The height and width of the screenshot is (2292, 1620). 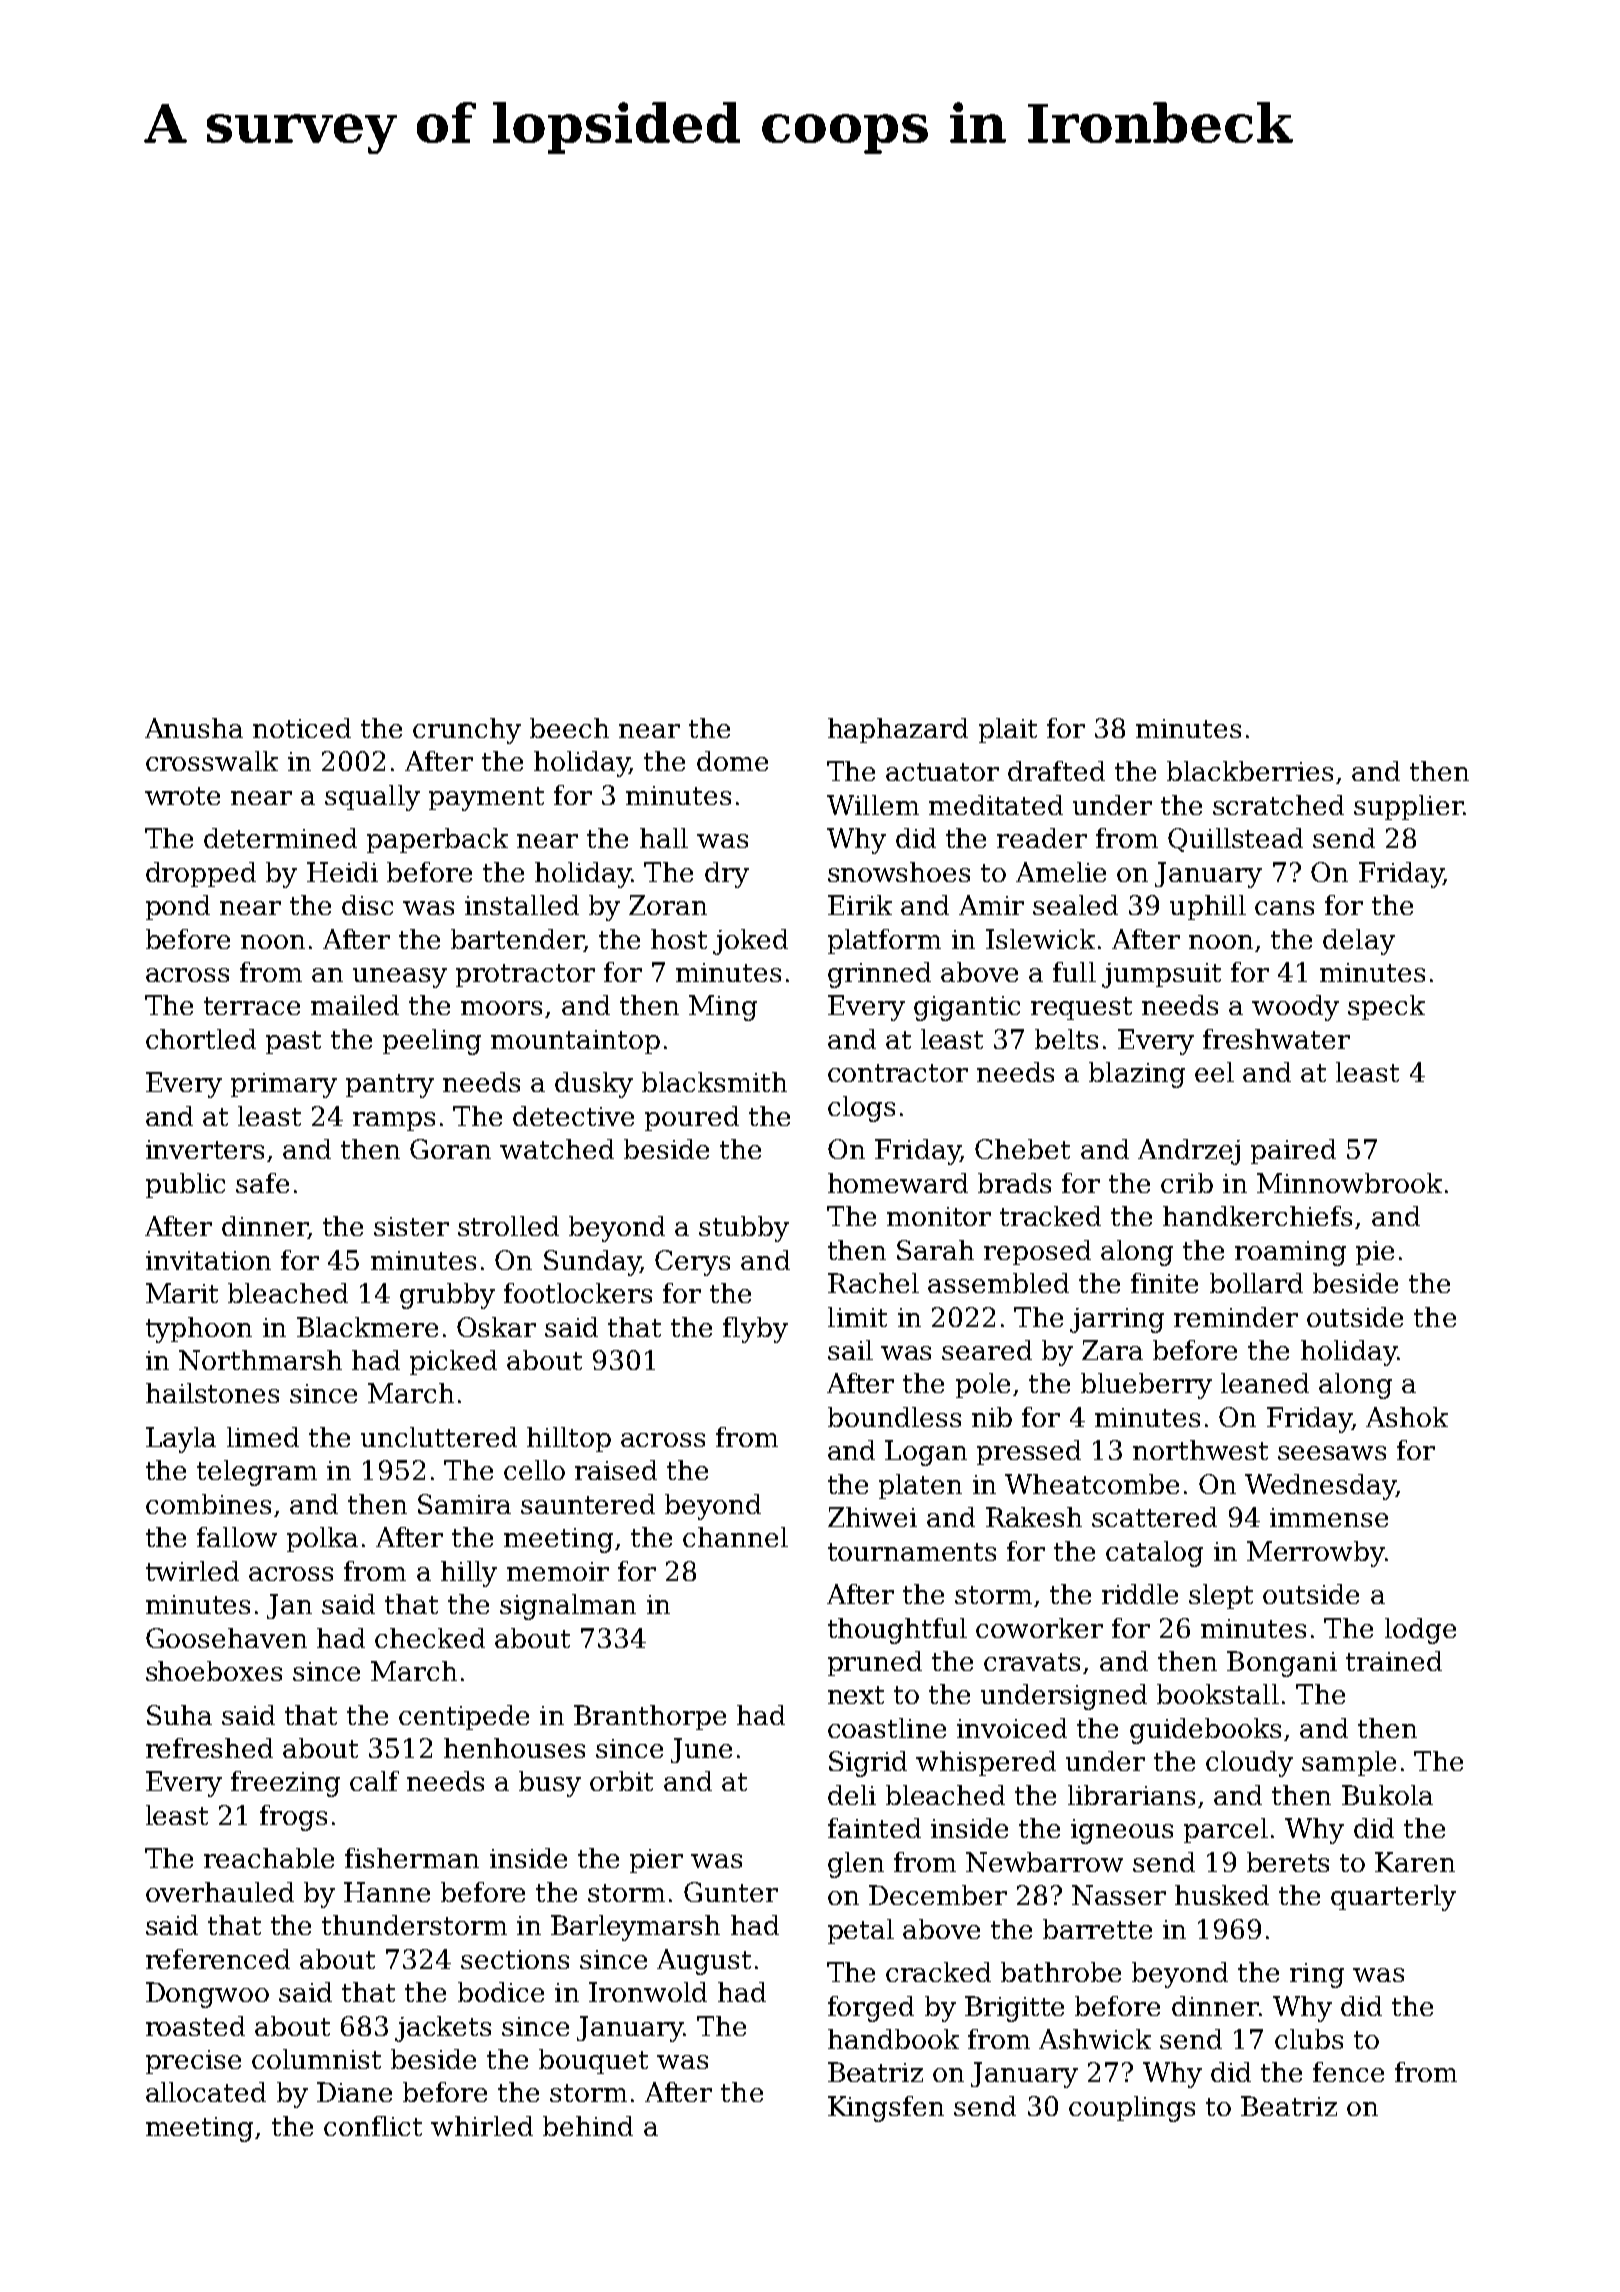 What do you see at coordinates (1074, 972) in the screenshot?
I see `full` at bounding box center [1074, 972].
